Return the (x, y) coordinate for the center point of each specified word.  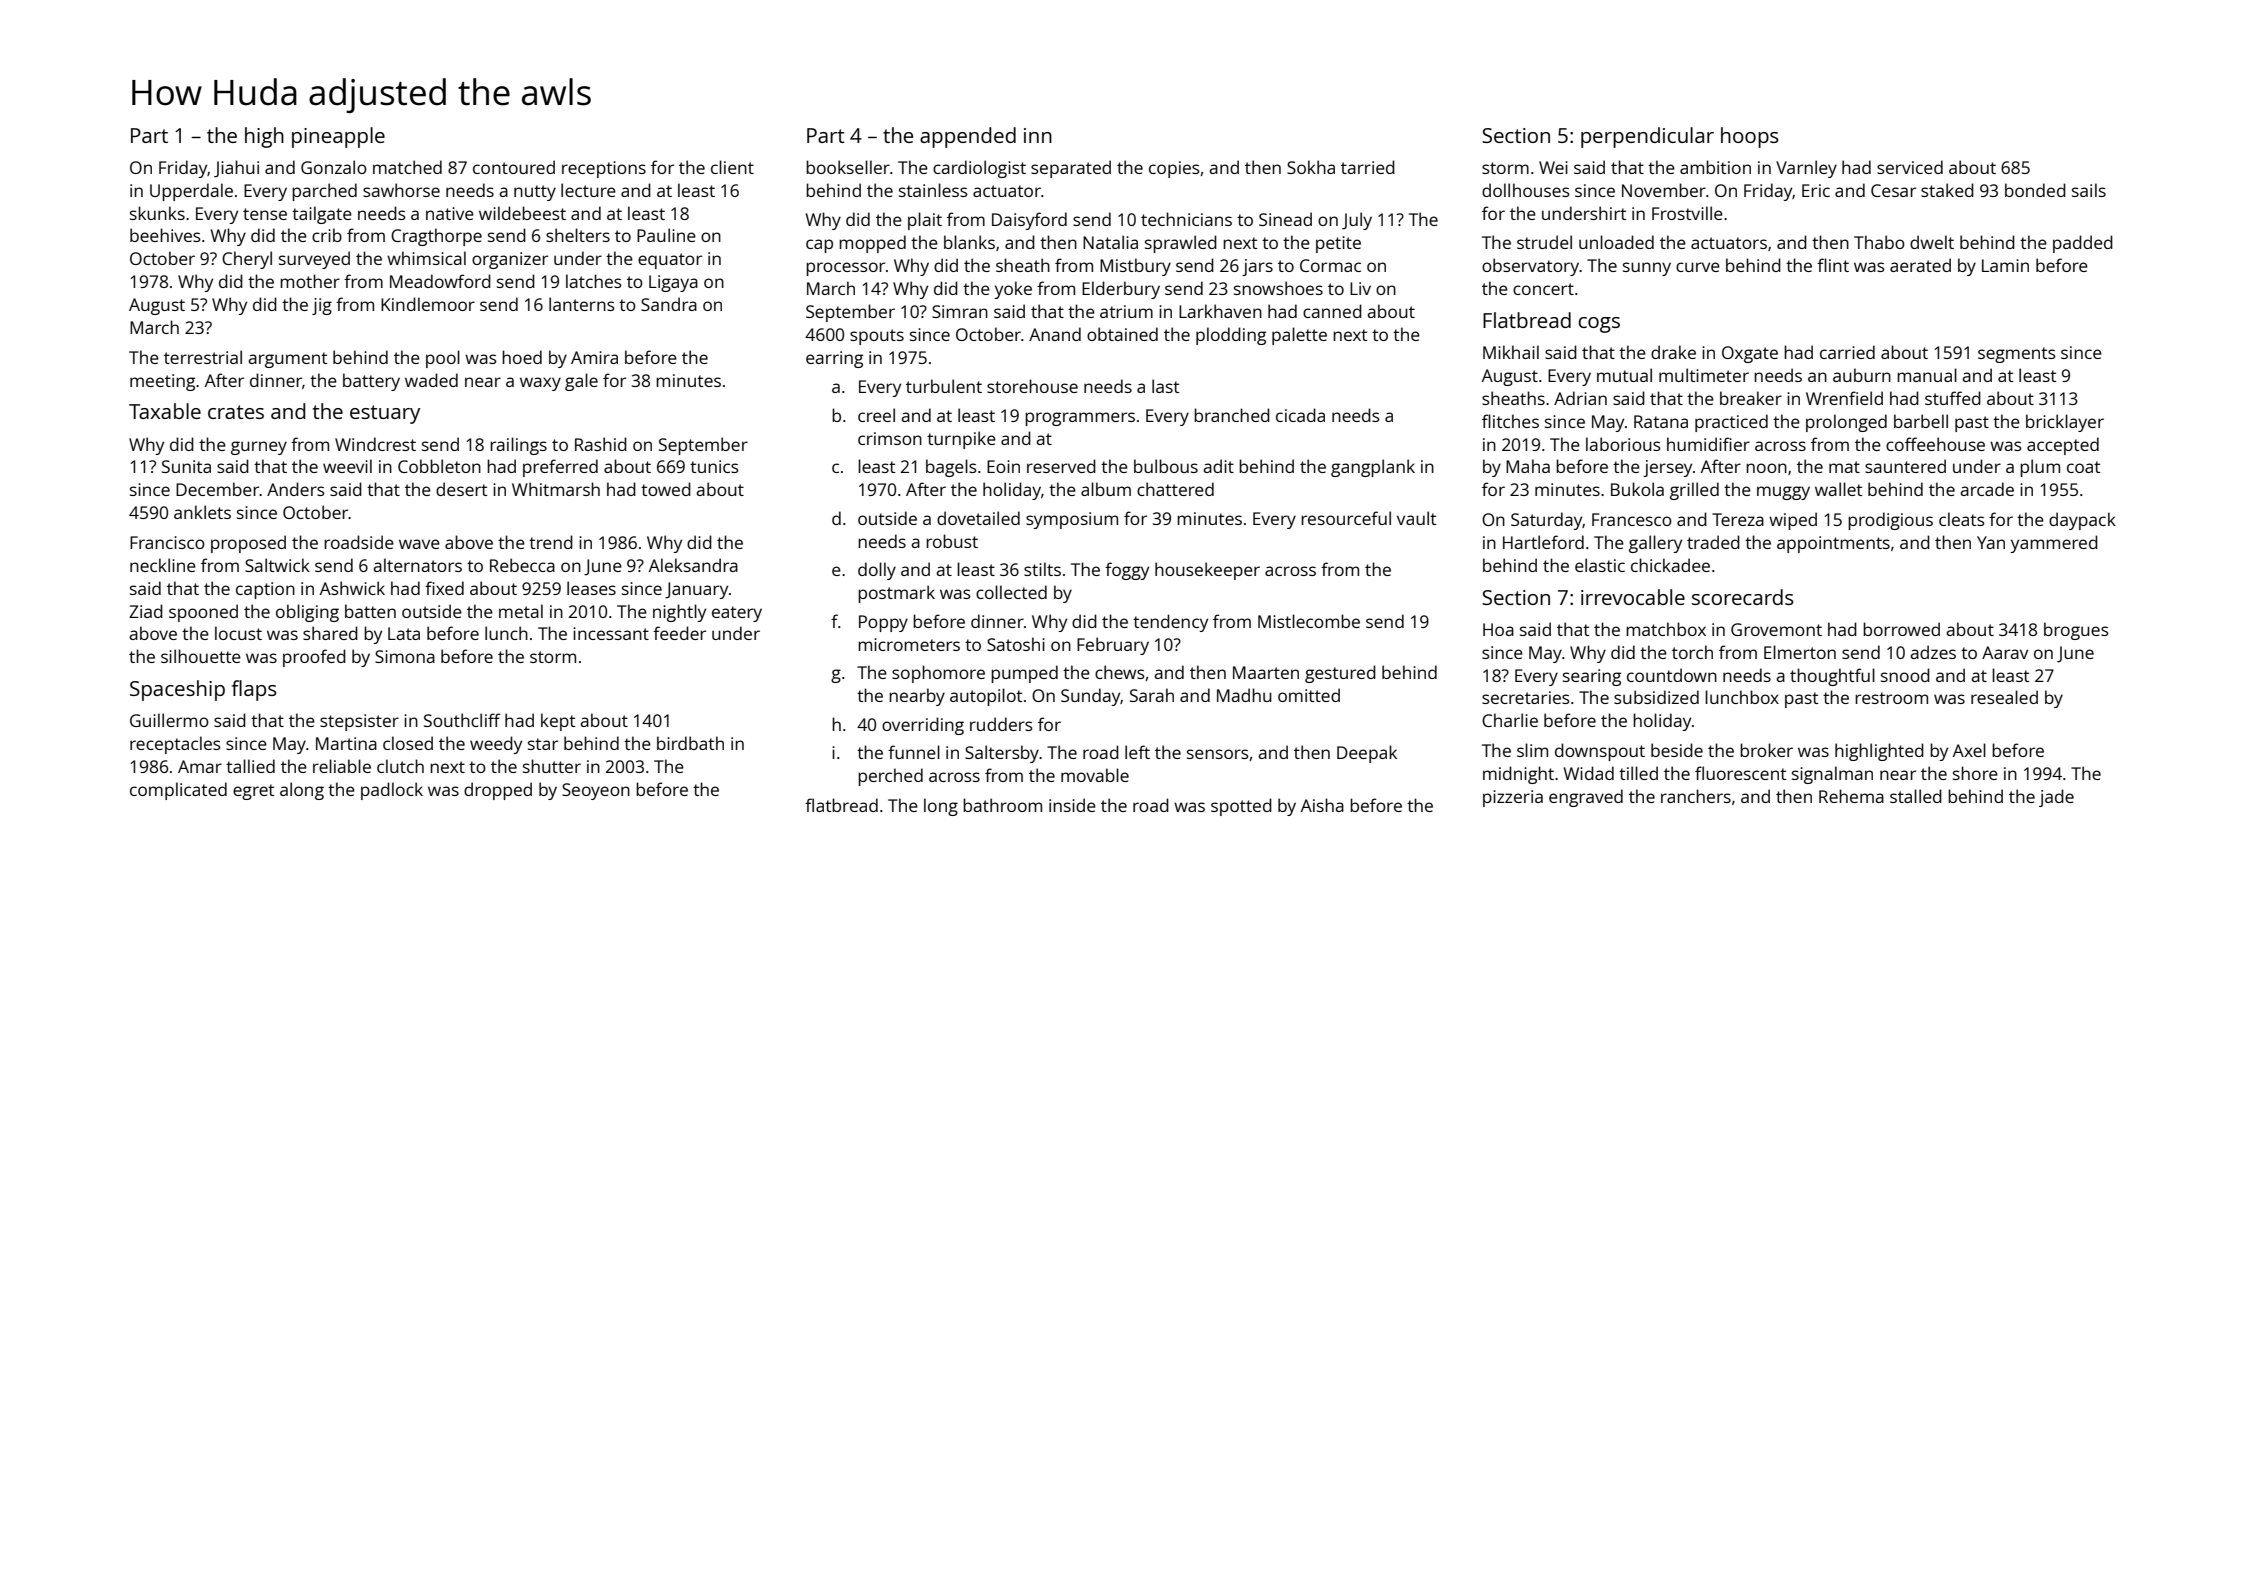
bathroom (1002, 805)
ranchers (1696, 796)
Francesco (1632, 519)
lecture (588, 190)
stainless (933, 190)
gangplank (1373, 468)
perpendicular (1647, 137)
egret (253, 792)
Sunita (186, 466)
